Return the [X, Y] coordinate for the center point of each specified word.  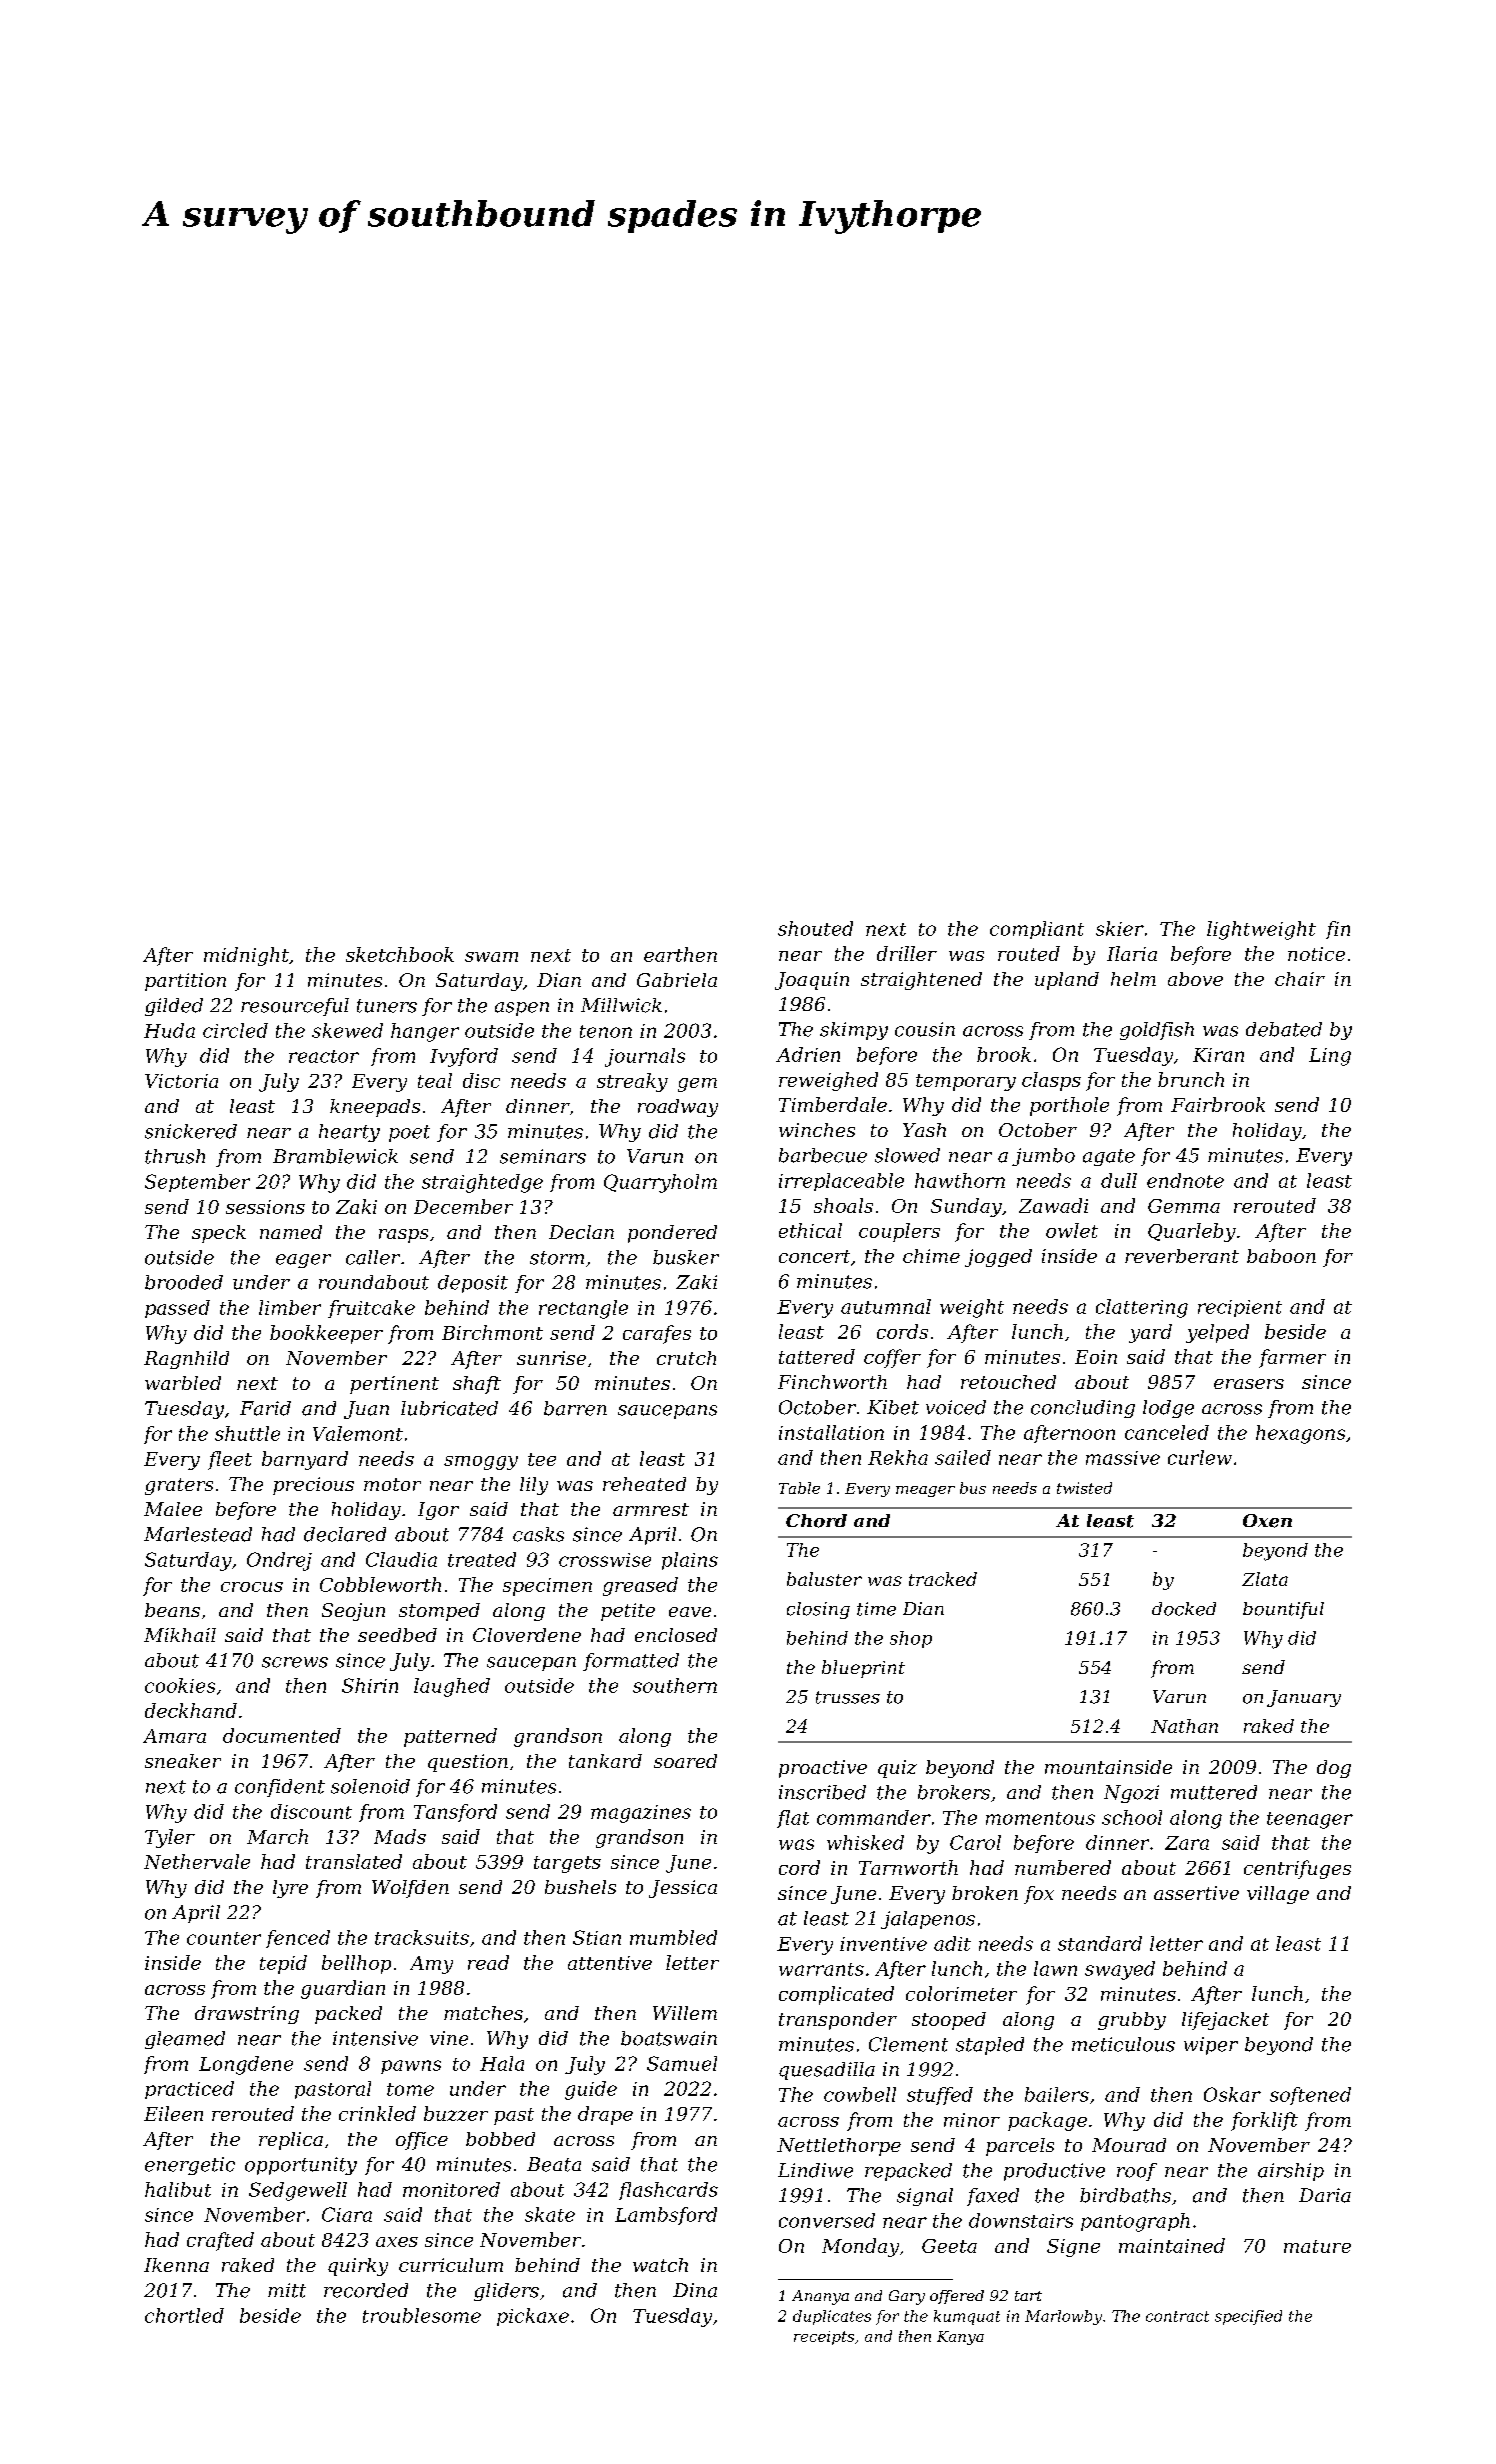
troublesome [422, 2315]
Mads [400, 1836]
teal [435, 1080]
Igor [438, 1511]
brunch [1191, 1079]
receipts [824, 2338]
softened [1310, 2096]
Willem [685, 2013]
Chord [816, 1521]
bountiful [1283, 1610]
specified [1248, 2317]
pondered [672, 1234]
